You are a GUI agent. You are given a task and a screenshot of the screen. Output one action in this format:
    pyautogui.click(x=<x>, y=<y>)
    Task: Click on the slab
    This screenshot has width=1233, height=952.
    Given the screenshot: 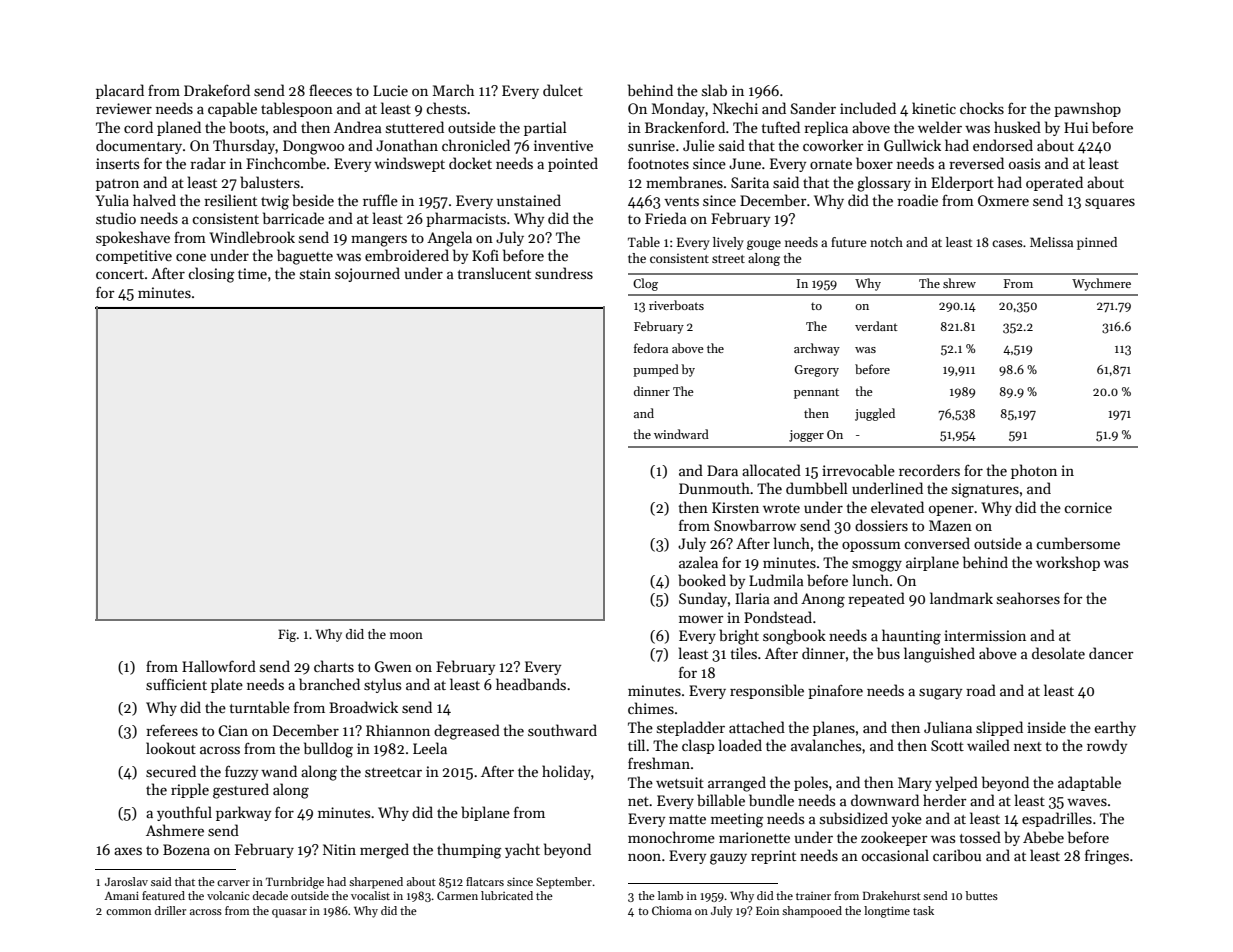 What is the action you would take?
    pyautogui.click(x=714, y=90)
